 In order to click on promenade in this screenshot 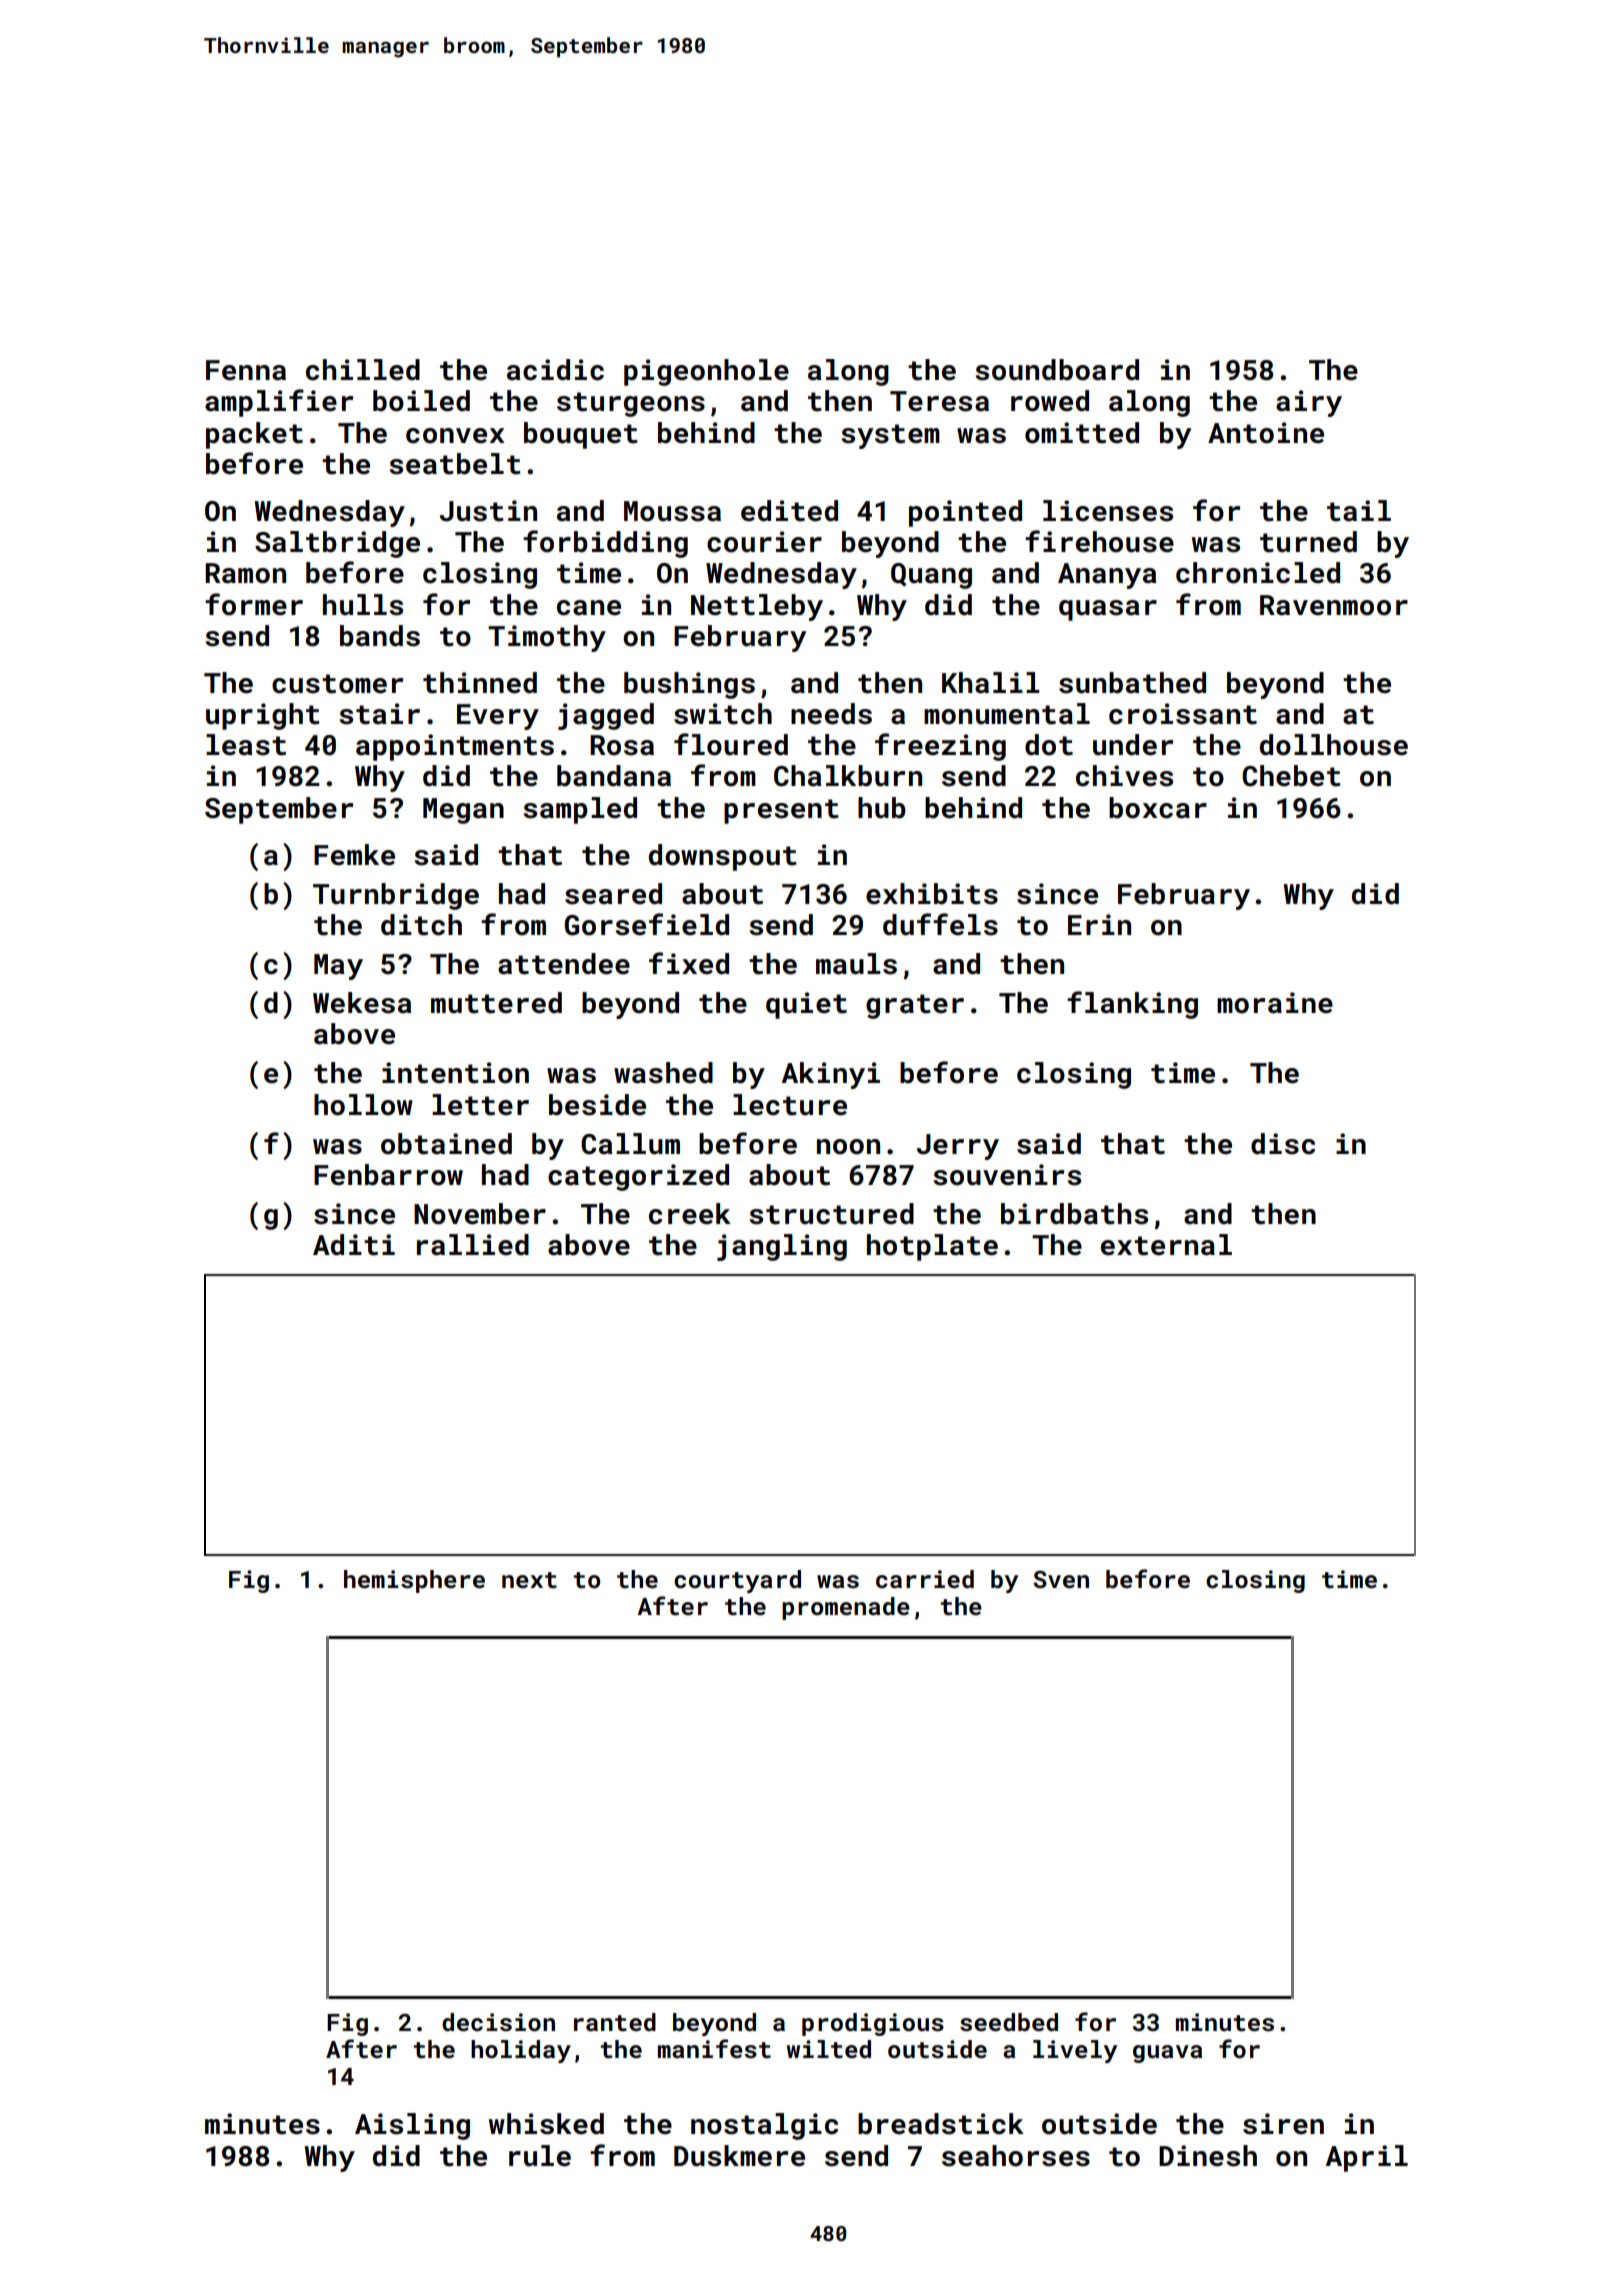, I will do `click(846, 1608)`.
